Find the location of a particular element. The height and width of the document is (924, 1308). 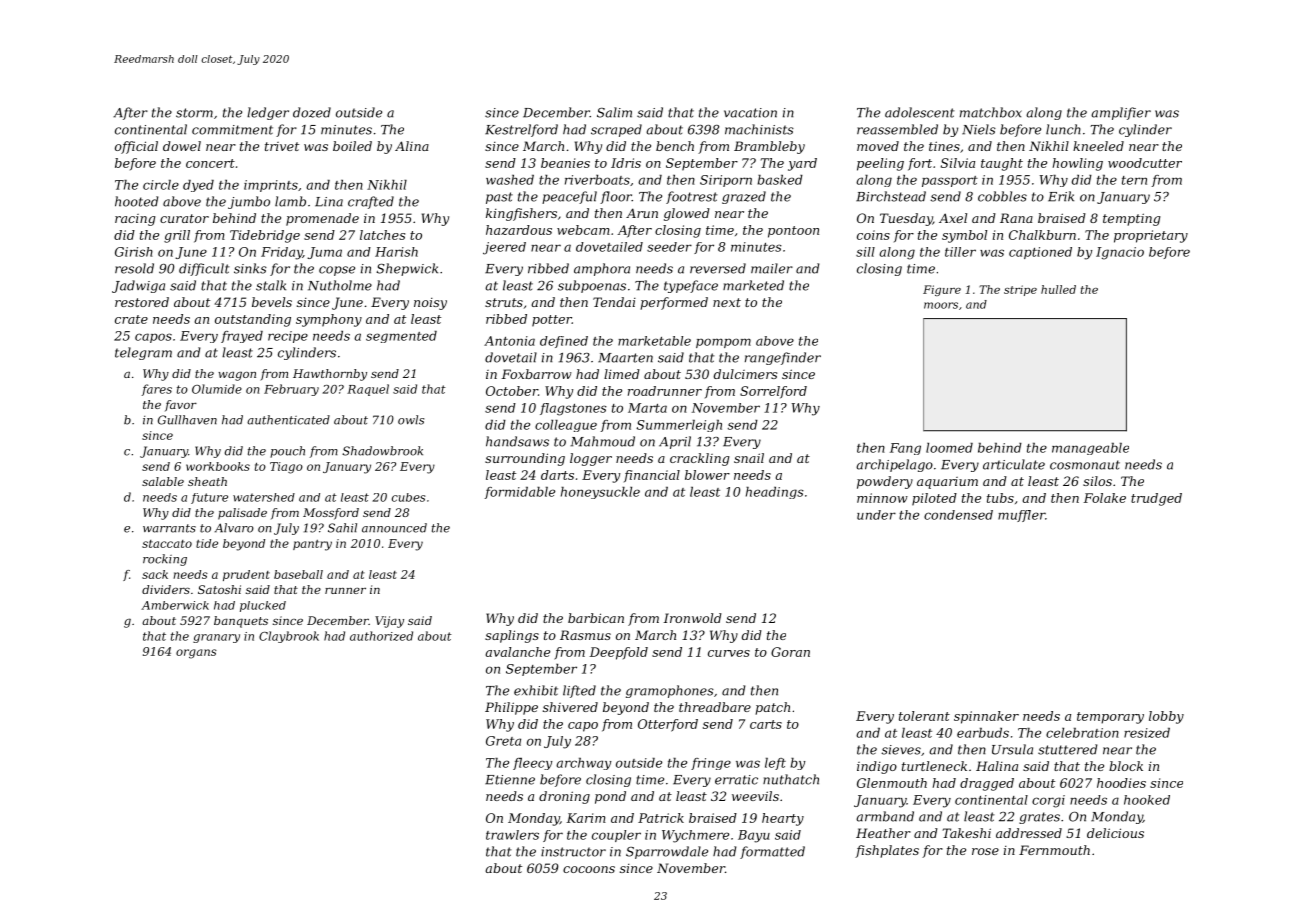

passport is located at coordinates (950, 181).
